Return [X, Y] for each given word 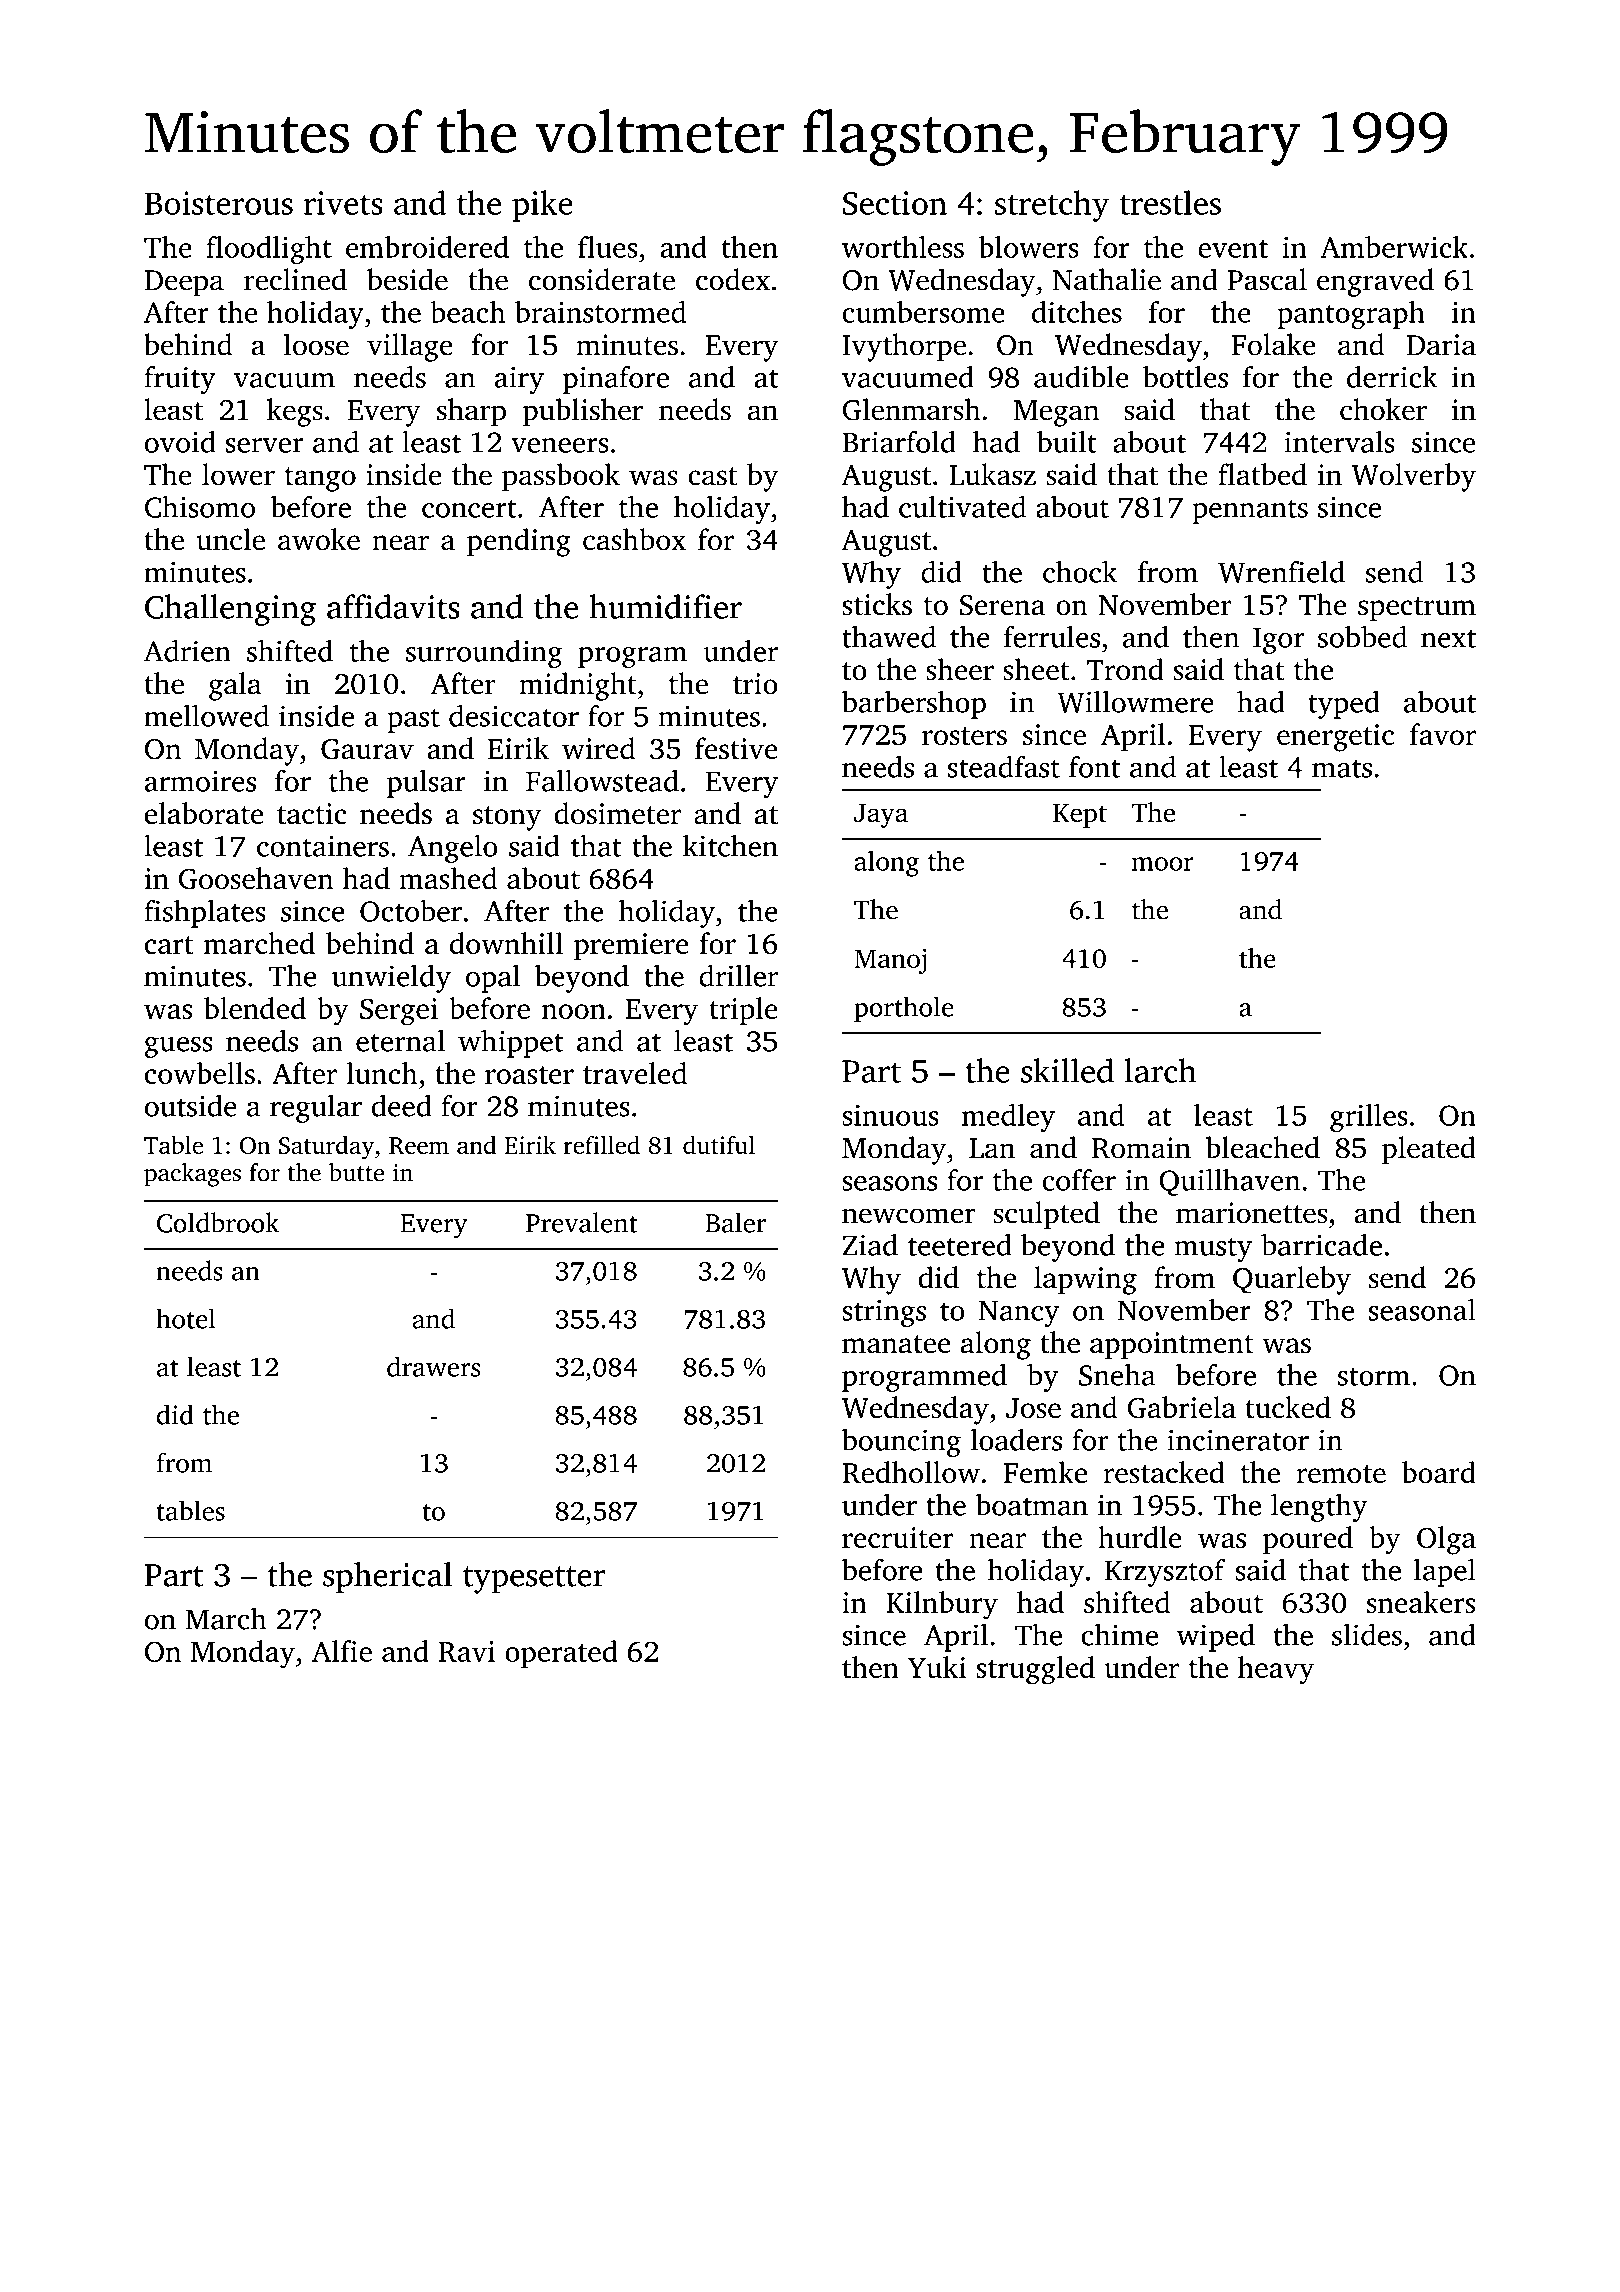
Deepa [184, 283]
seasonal [1422, 1310]
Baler [735, 1222]
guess [179, 1047]
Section [895, 203]
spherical [387, 1578]
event [1233, 249]
